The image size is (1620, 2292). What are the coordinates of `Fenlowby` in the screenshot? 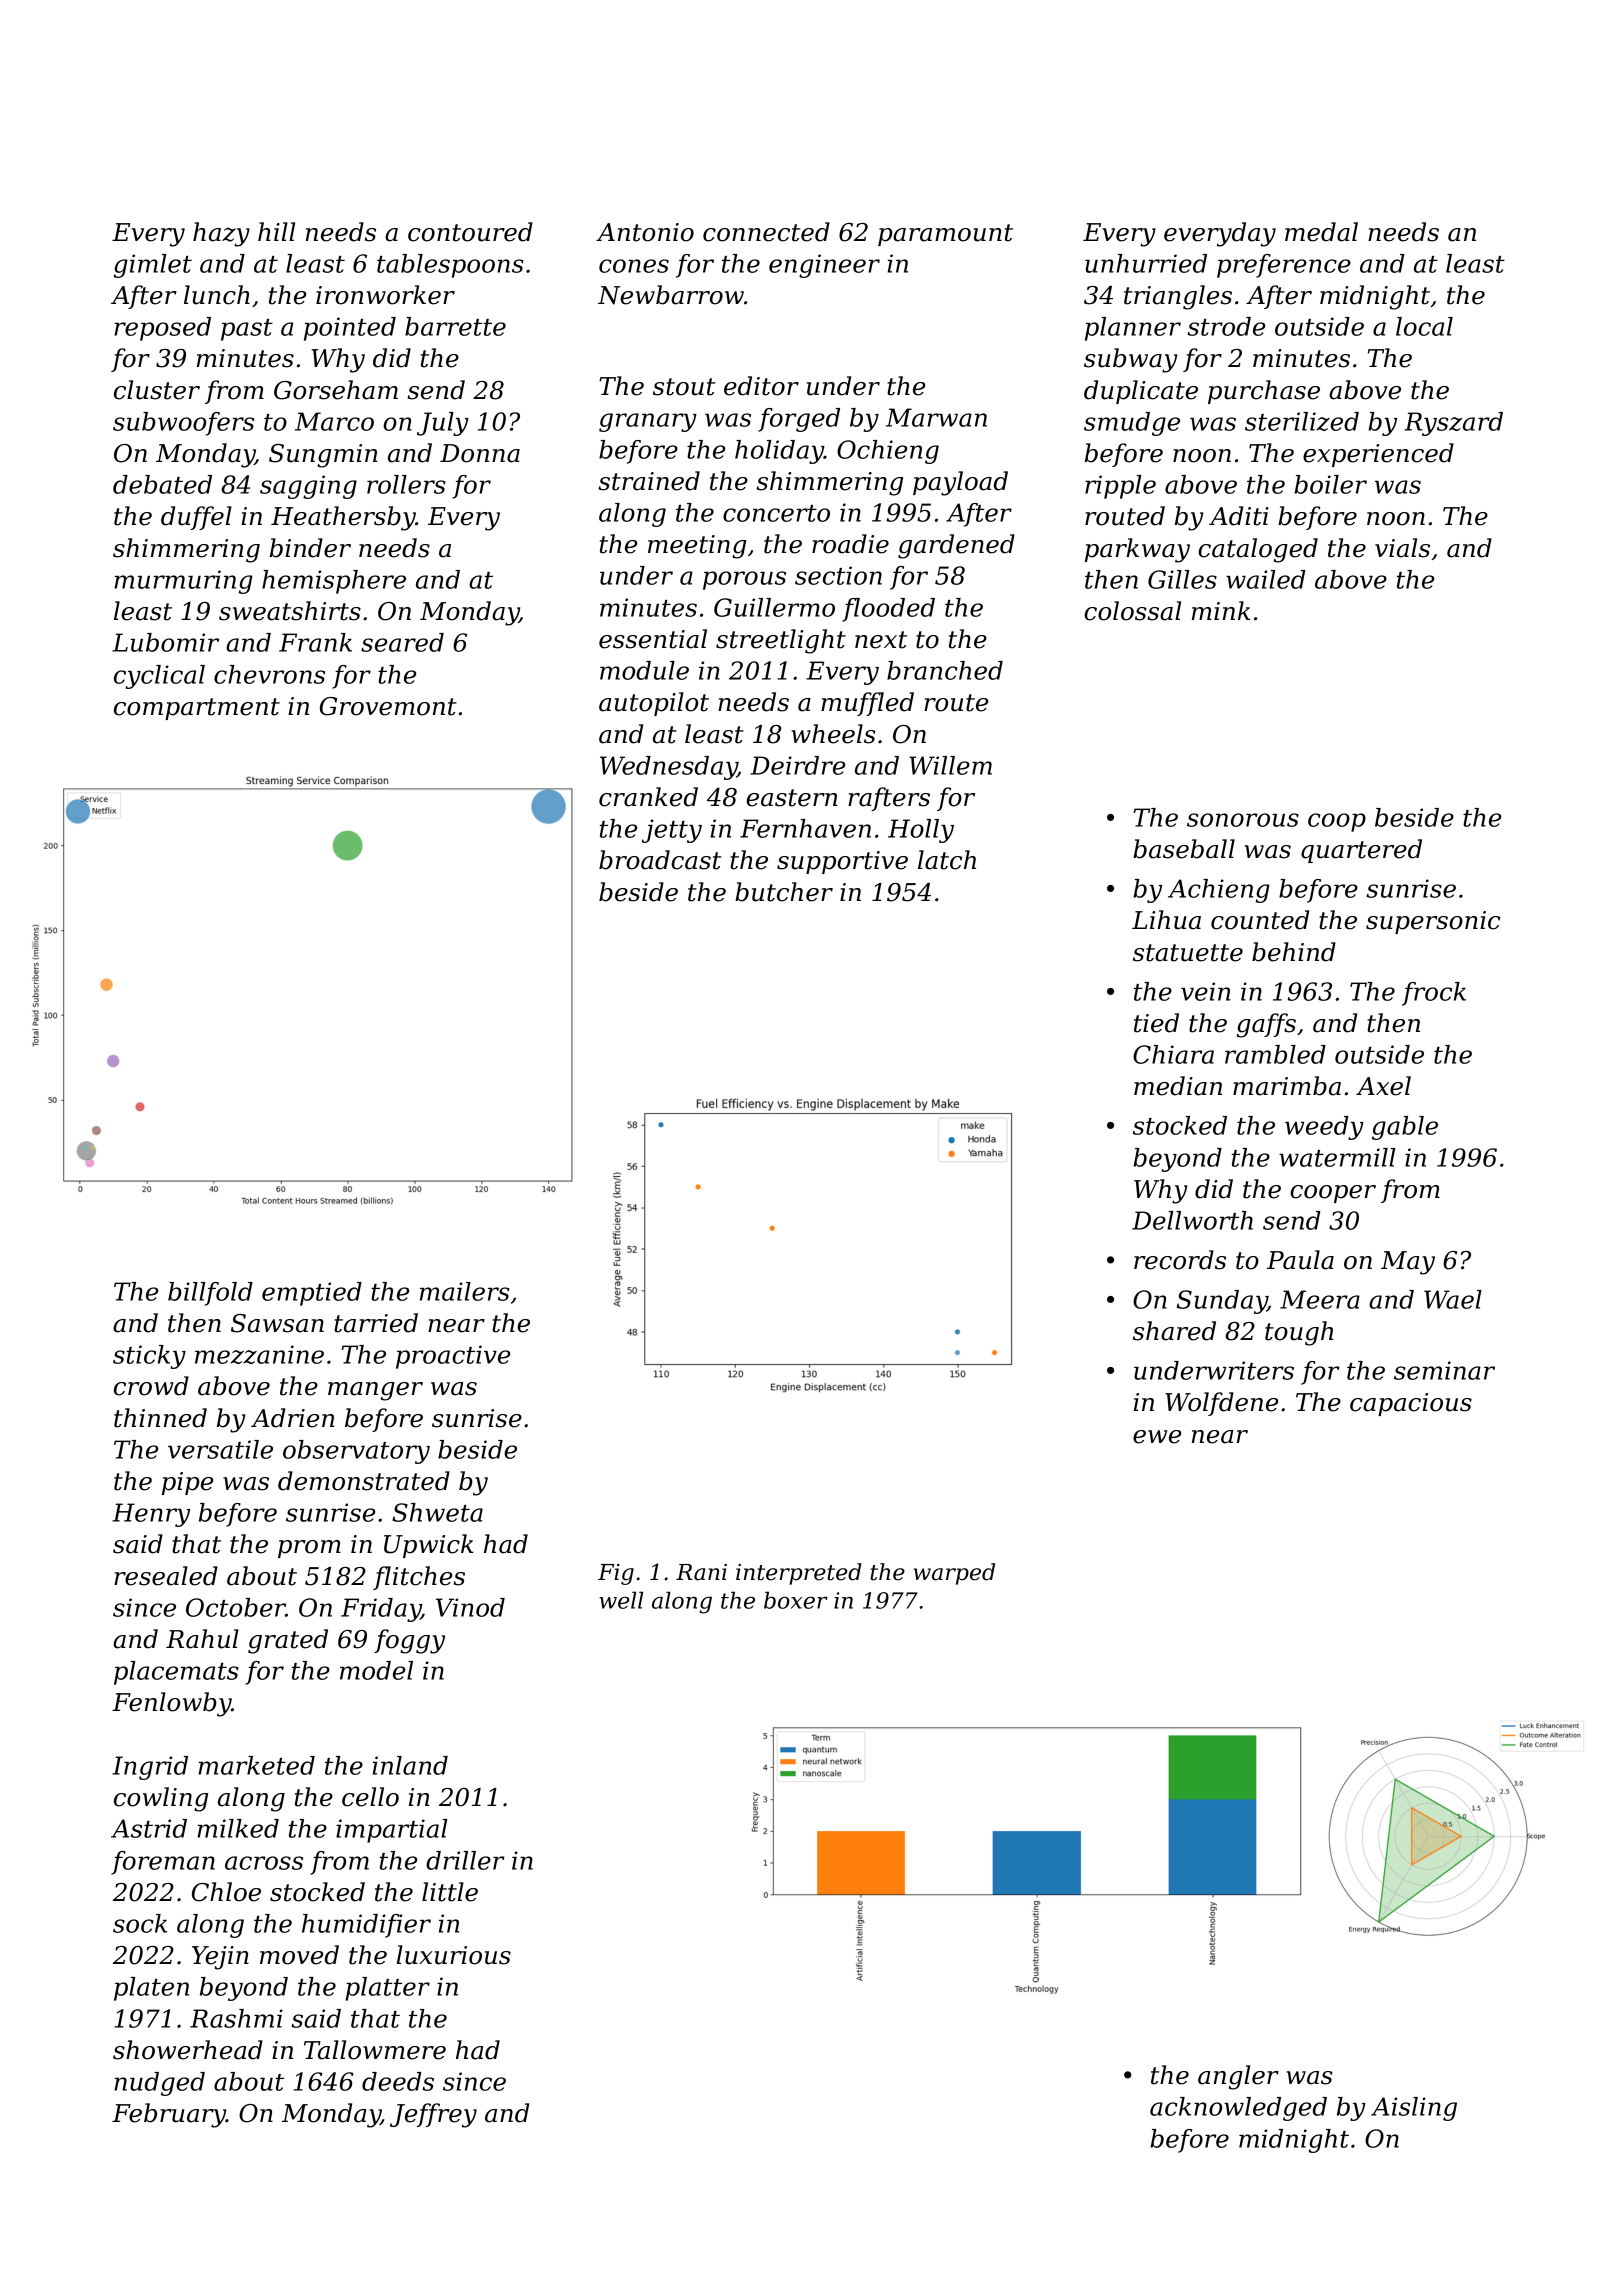 It's located at (171, 1704).
